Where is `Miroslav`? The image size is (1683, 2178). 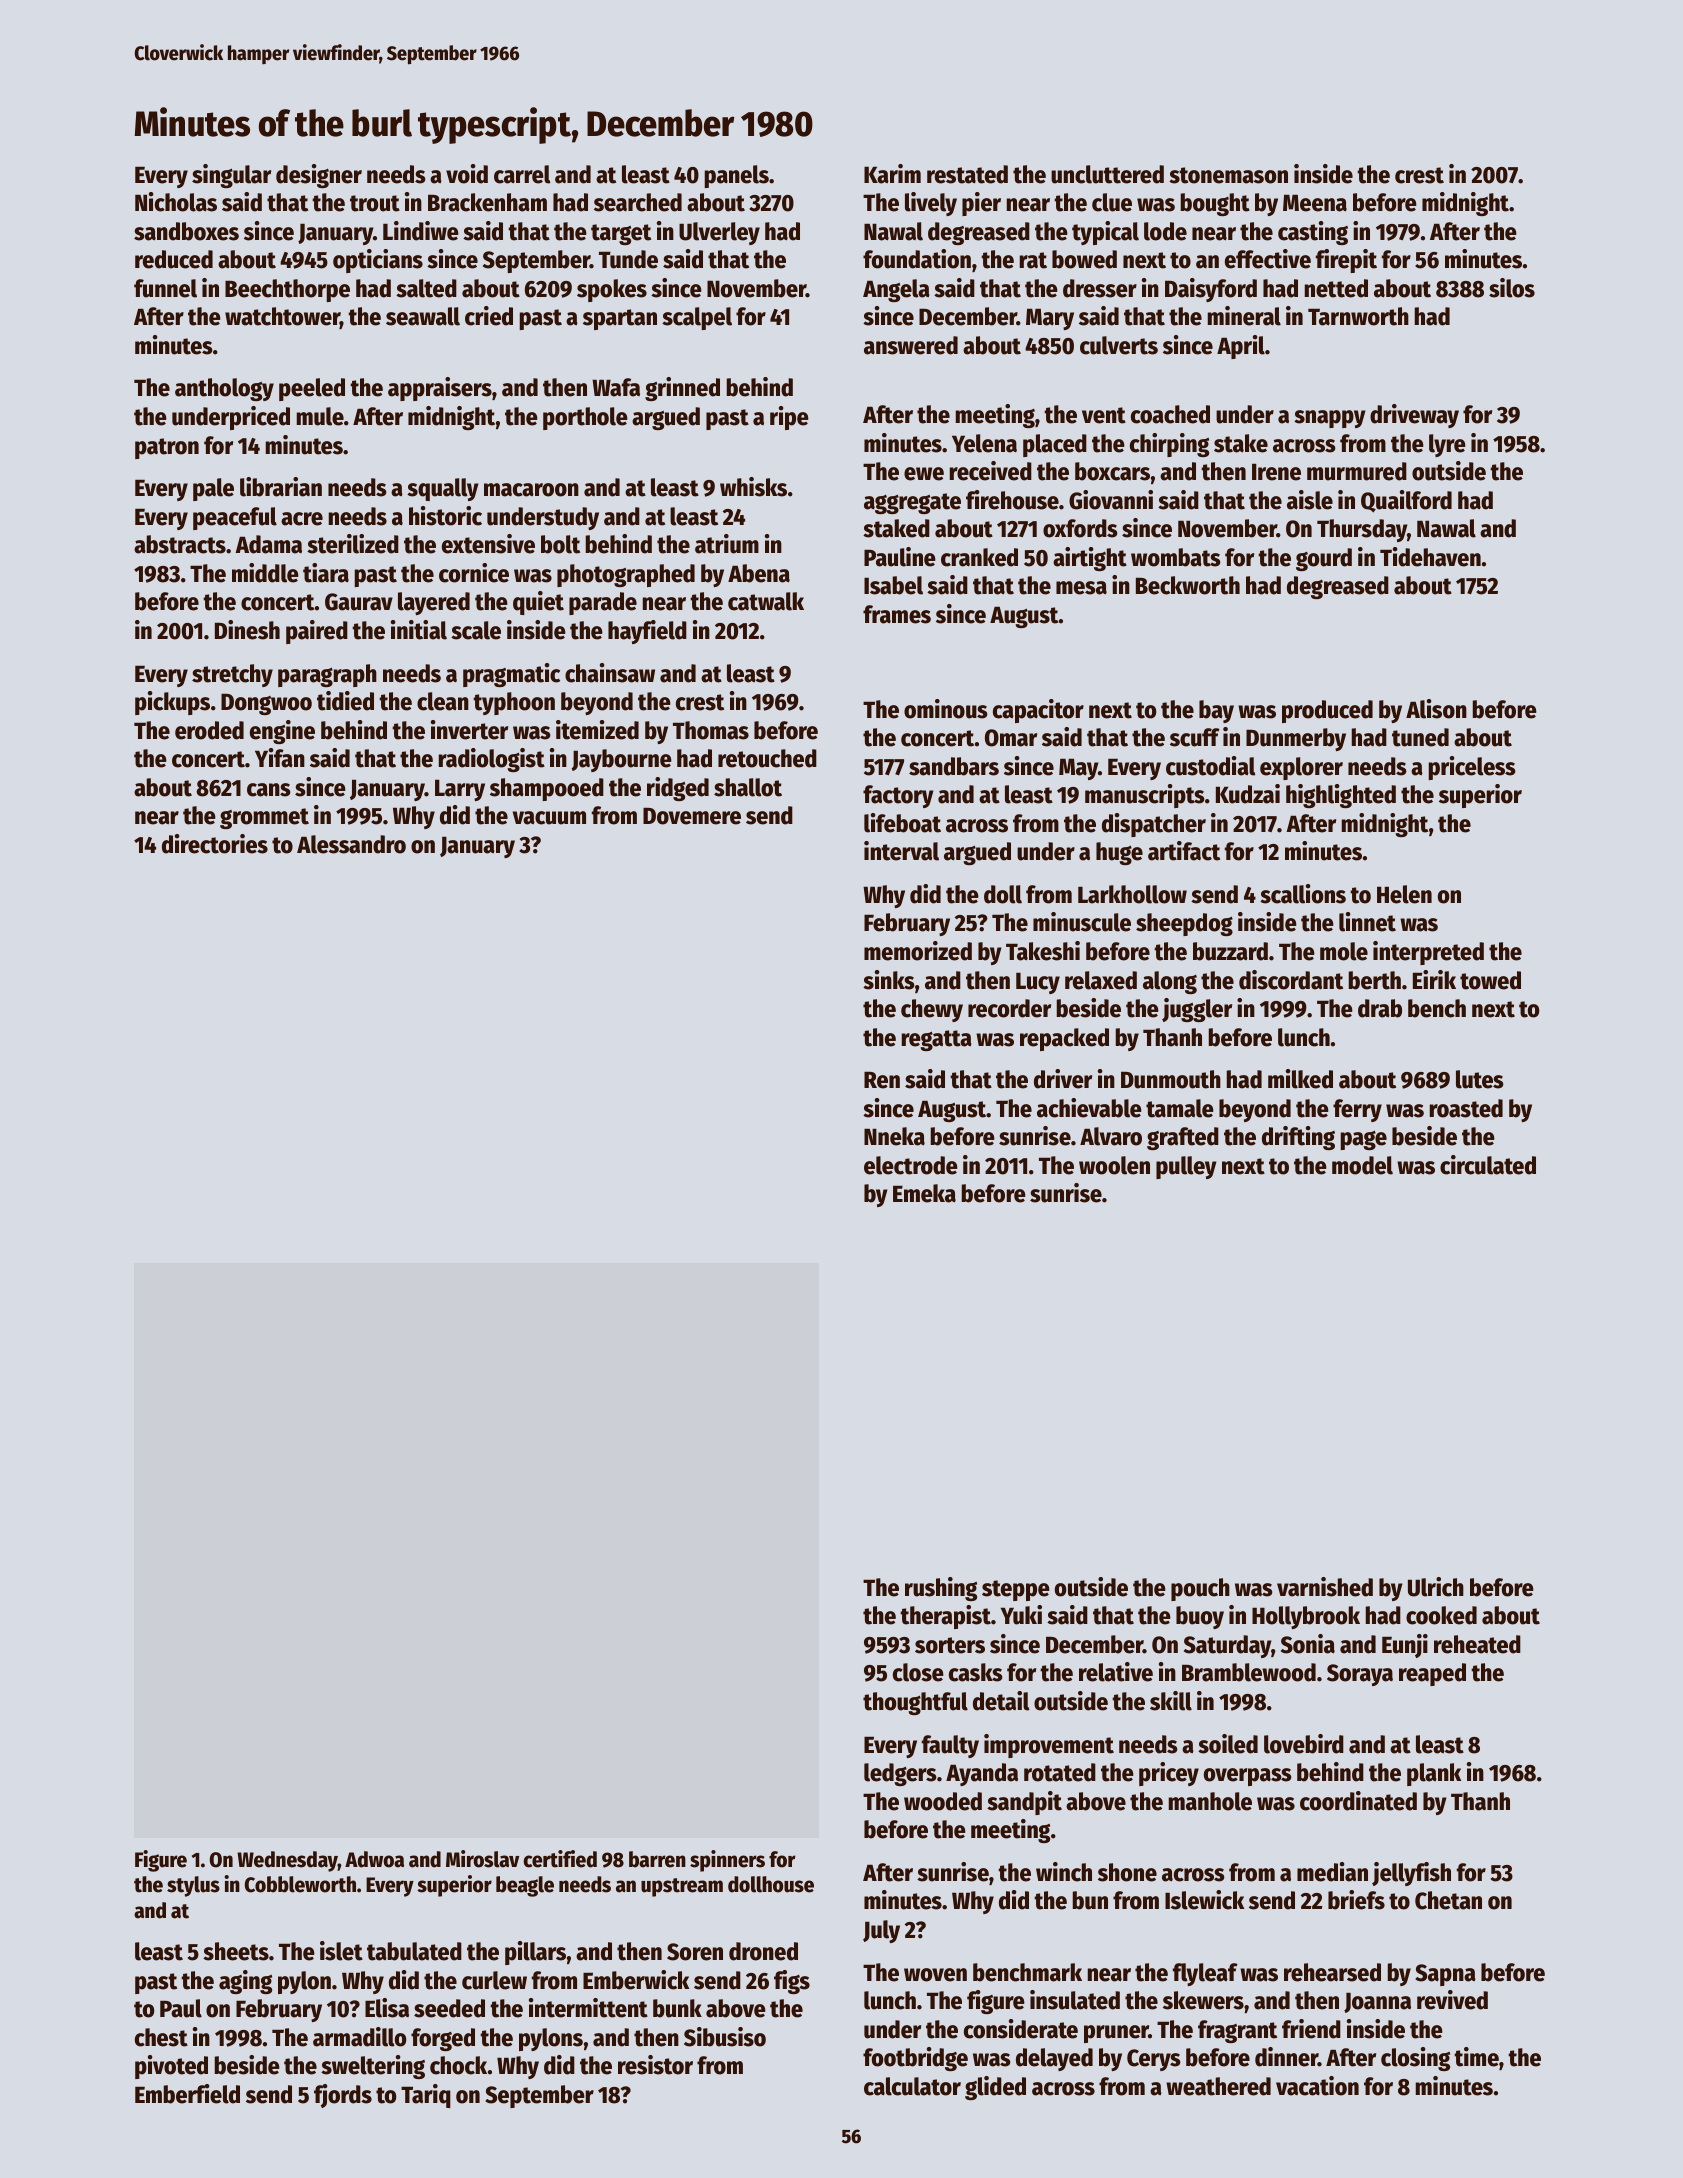 Miroslav is located at coordinates (482, 1859).
